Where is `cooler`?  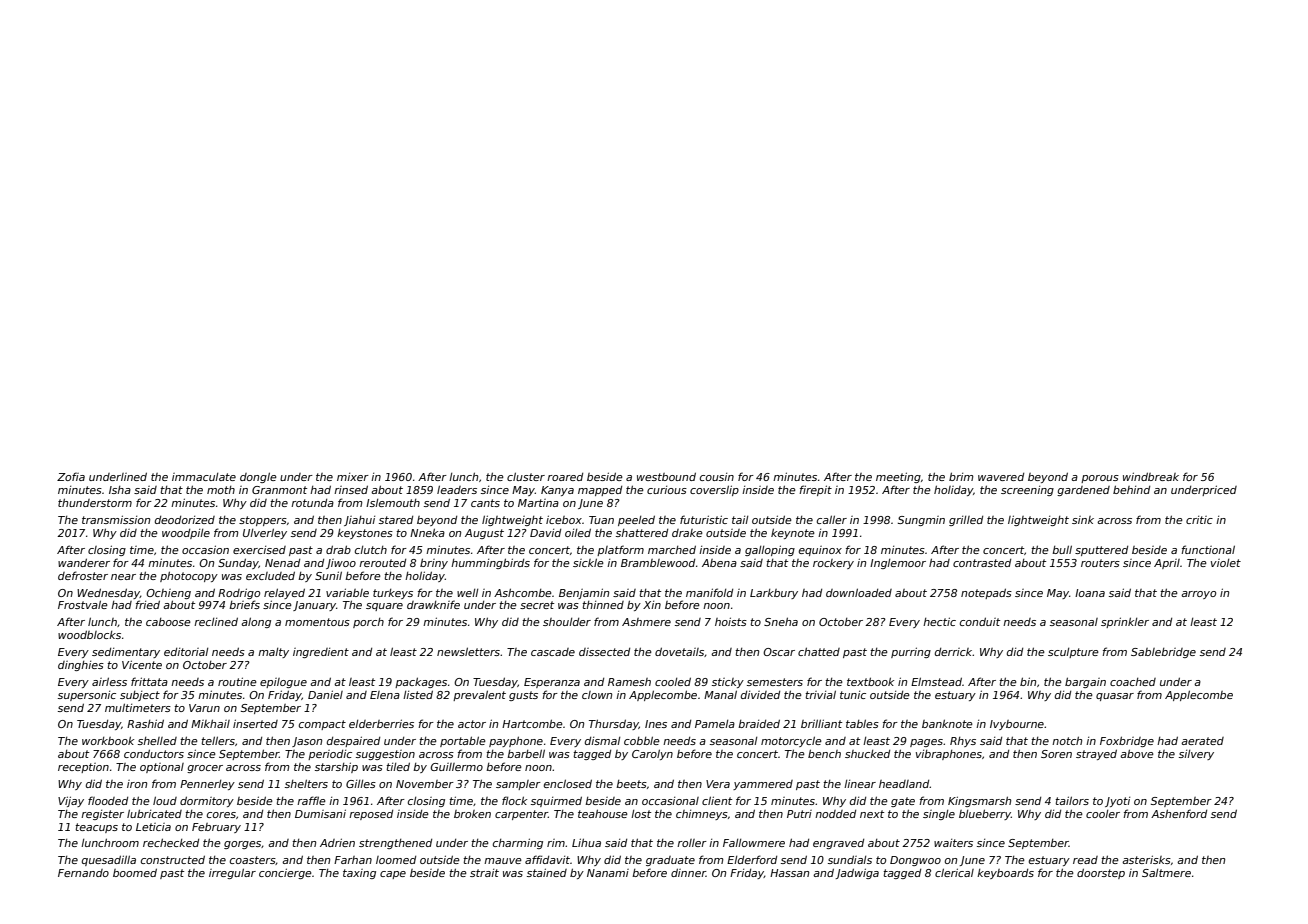
cooler is located at coordinates (1103, 814).
